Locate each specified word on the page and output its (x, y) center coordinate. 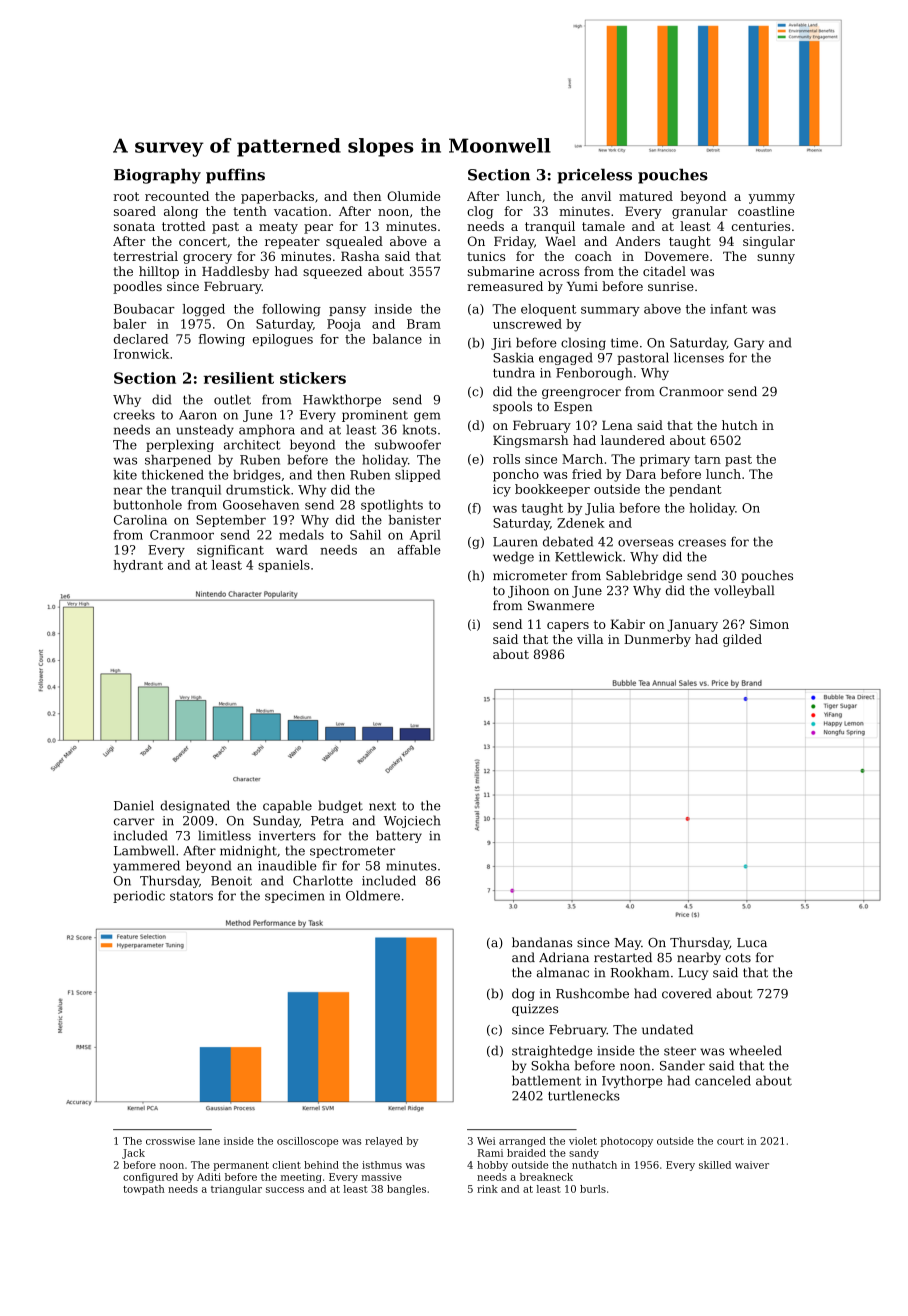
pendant (695, 490)
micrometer (530, 576)
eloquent (548, 310)
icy (502, 490)
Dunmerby (657, 640)
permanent (241, 1166)
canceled (723, 1080)
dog (523, 994)
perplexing (180, 445)
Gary (749, 344)
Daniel (134, 805)
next (382, 806)
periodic (139, 896)
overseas (646, 543)
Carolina (140, 520)
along (181, 212)
